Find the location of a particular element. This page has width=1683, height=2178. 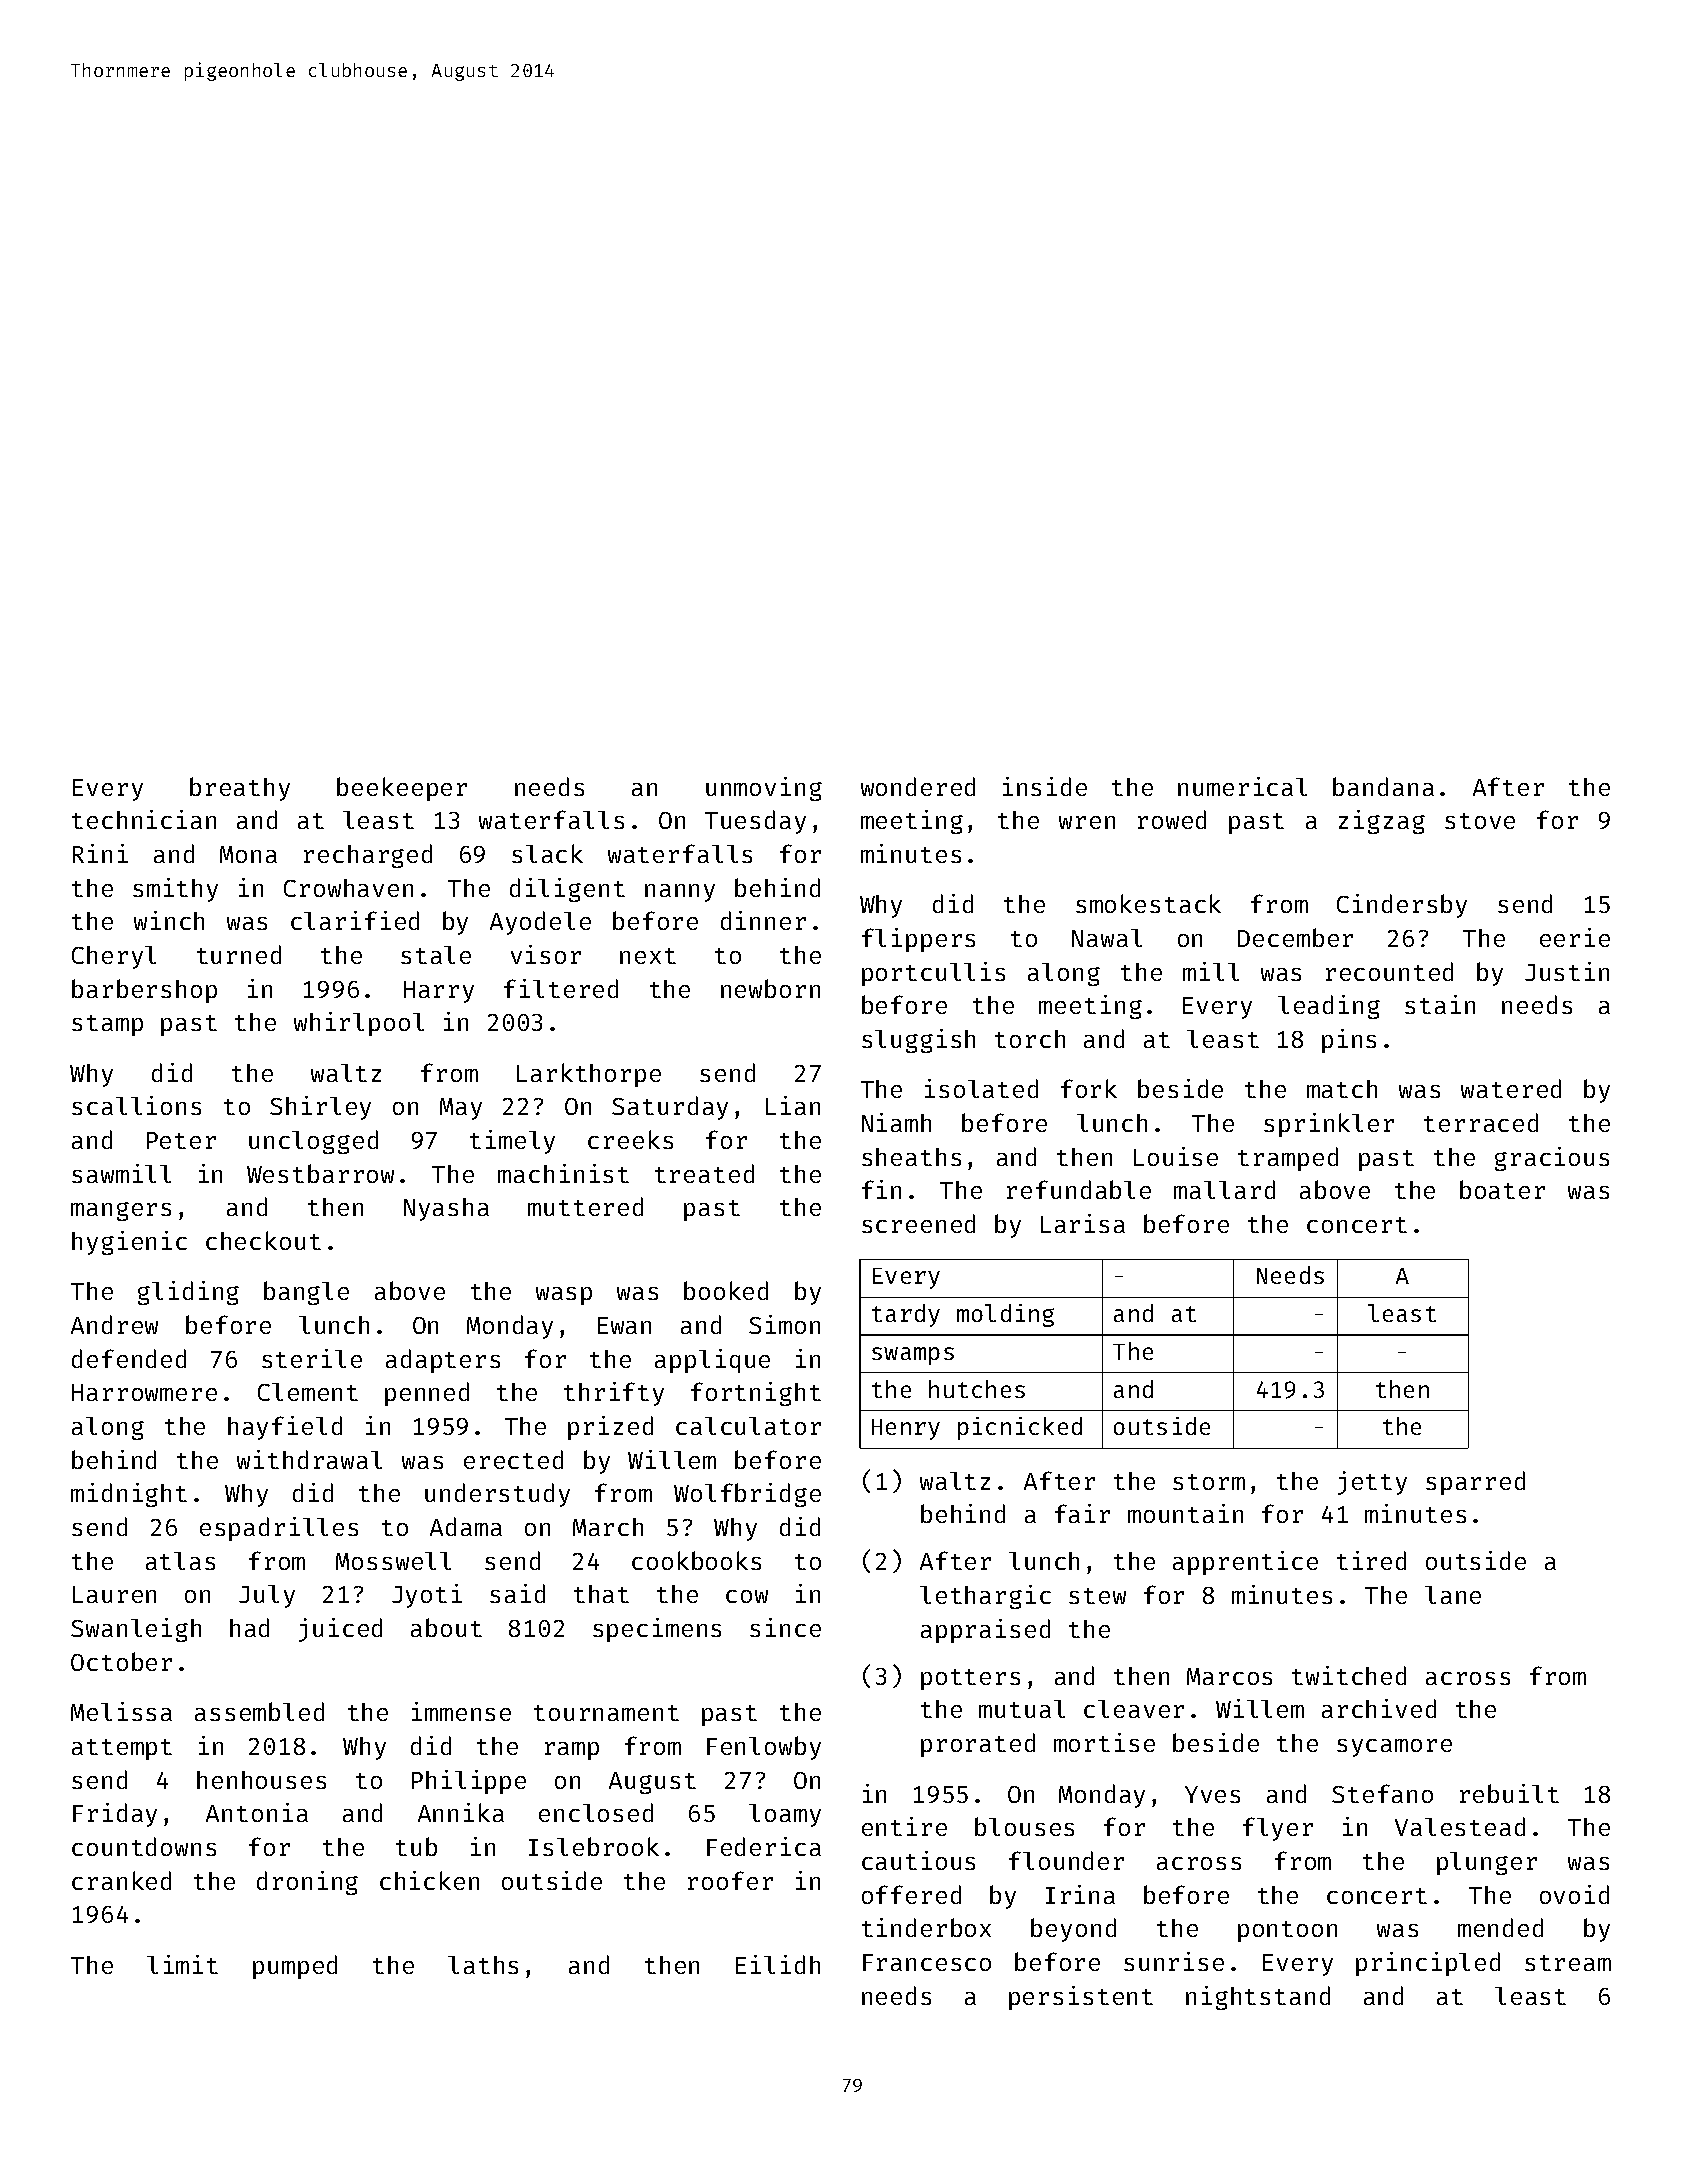

Eilidh is located at coordinates (778, 1964).
